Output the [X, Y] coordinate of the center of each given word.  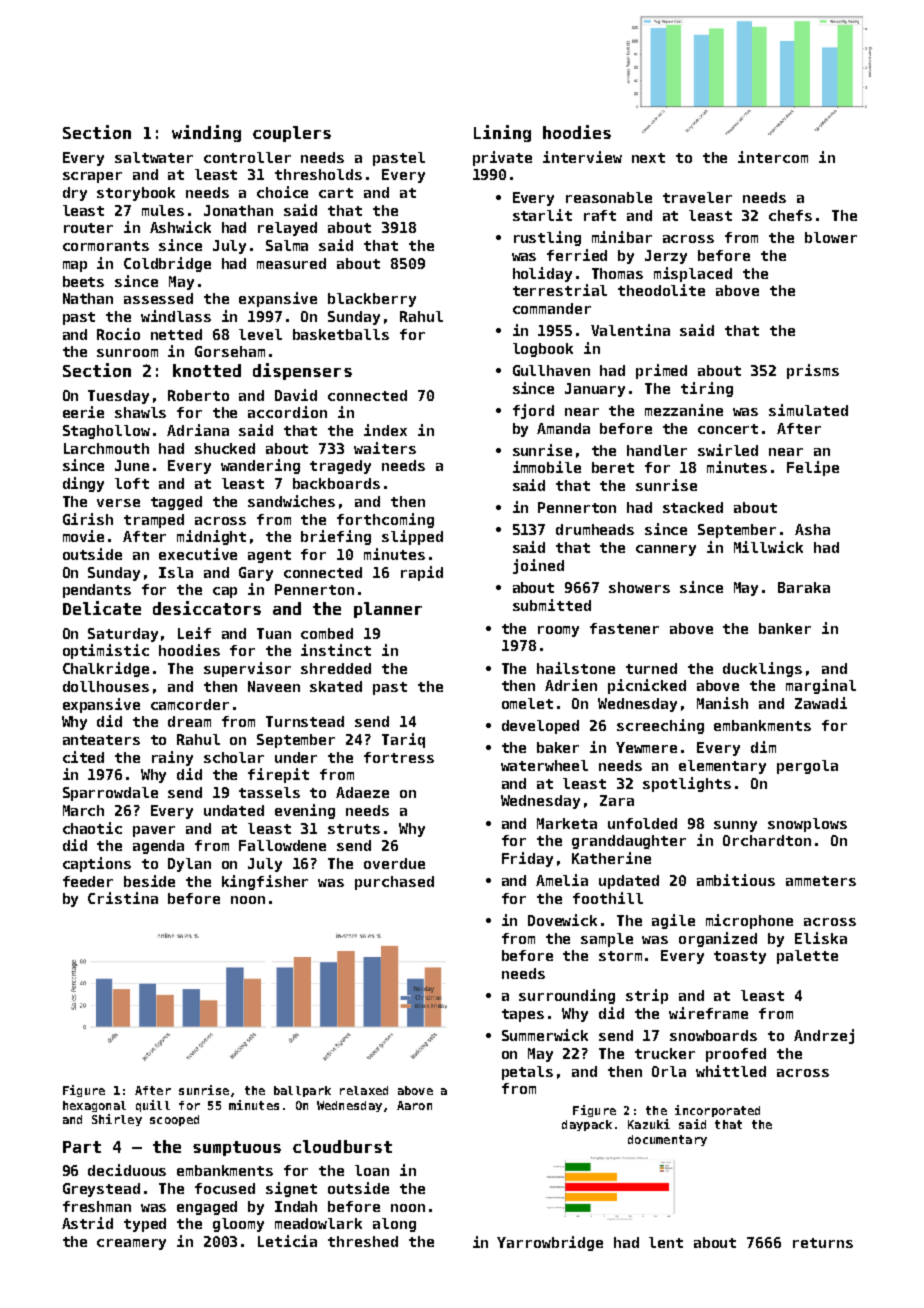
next [648, 158]
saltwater [154, 157]
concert [728, 429]
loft [132, 483]
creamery [131, 1244]
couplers [292, 134]
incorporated [717, 1111]
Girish [88, 519]
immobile [547, 467]
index [385, 430]
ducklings [762, 669]
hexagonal [94, 1106]
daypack [587, 1125]
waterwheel [544, 765]
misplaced [693, 274]
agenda [158, 847]
